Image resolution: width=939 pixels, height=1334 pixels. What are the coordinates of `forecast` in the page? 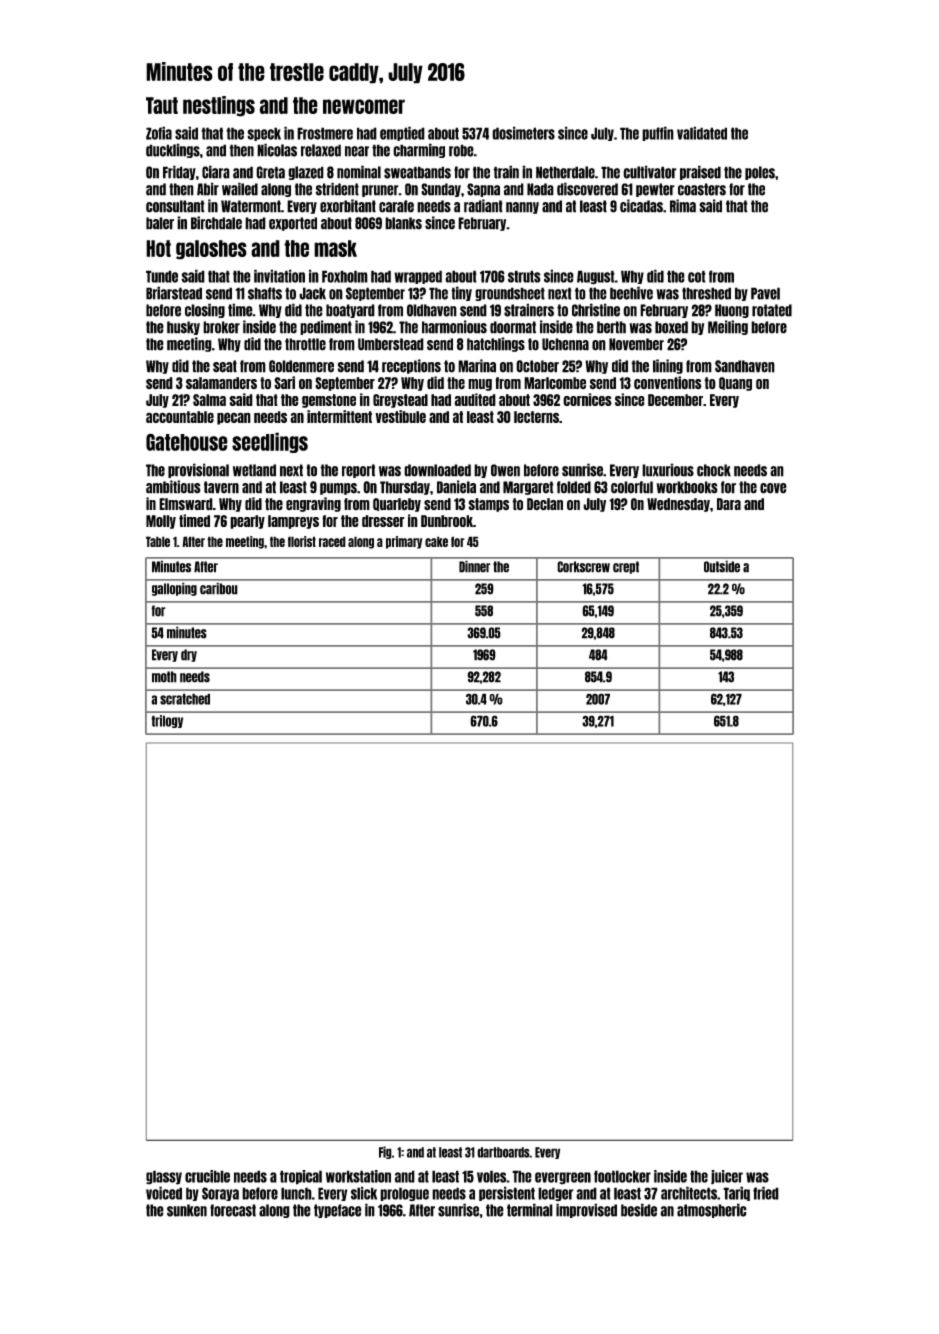 It's located at (233, 1210).
